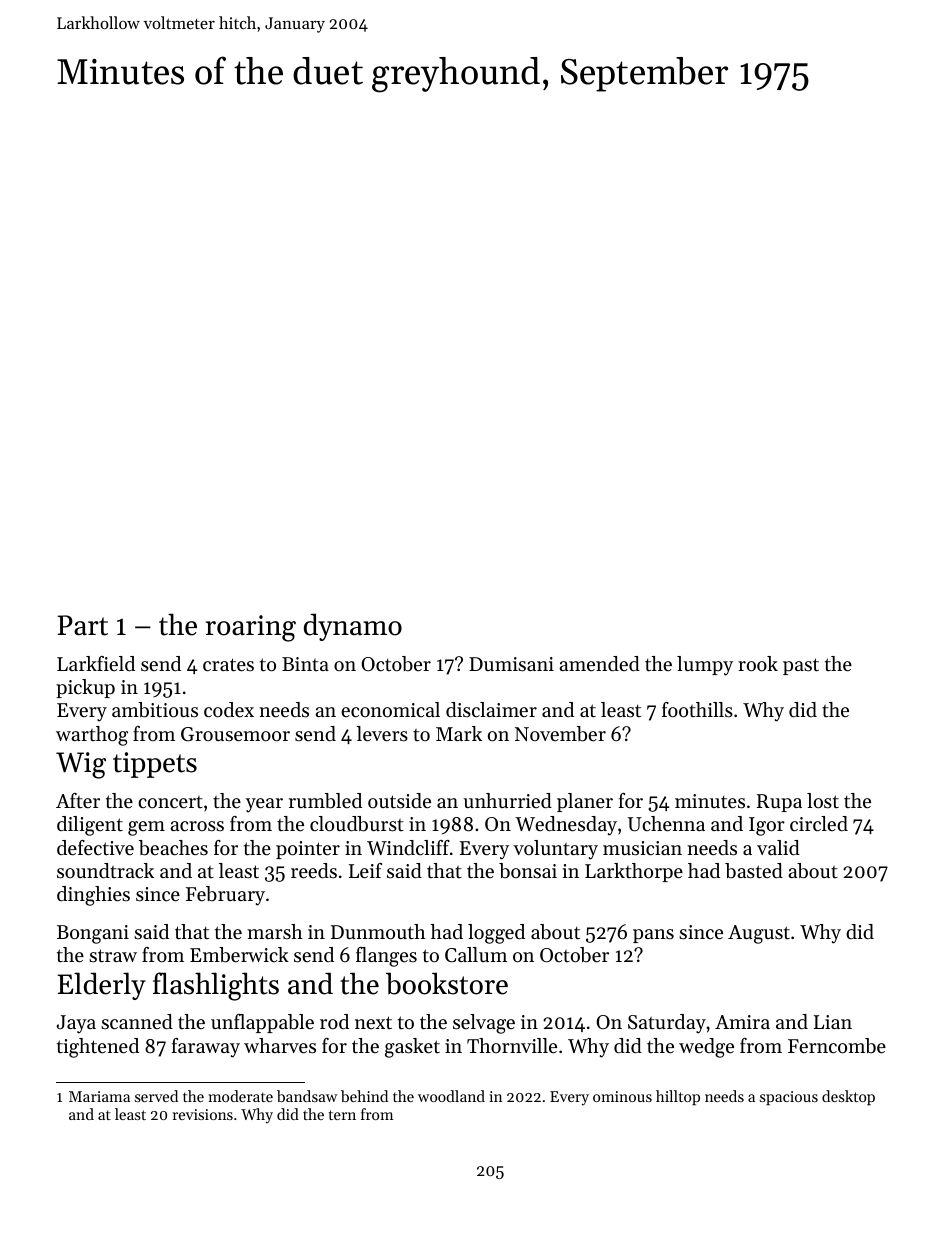  What do you see at coordinates (507, 800) in the image?
I see `unhurried` at bounding box center [507, 800].
